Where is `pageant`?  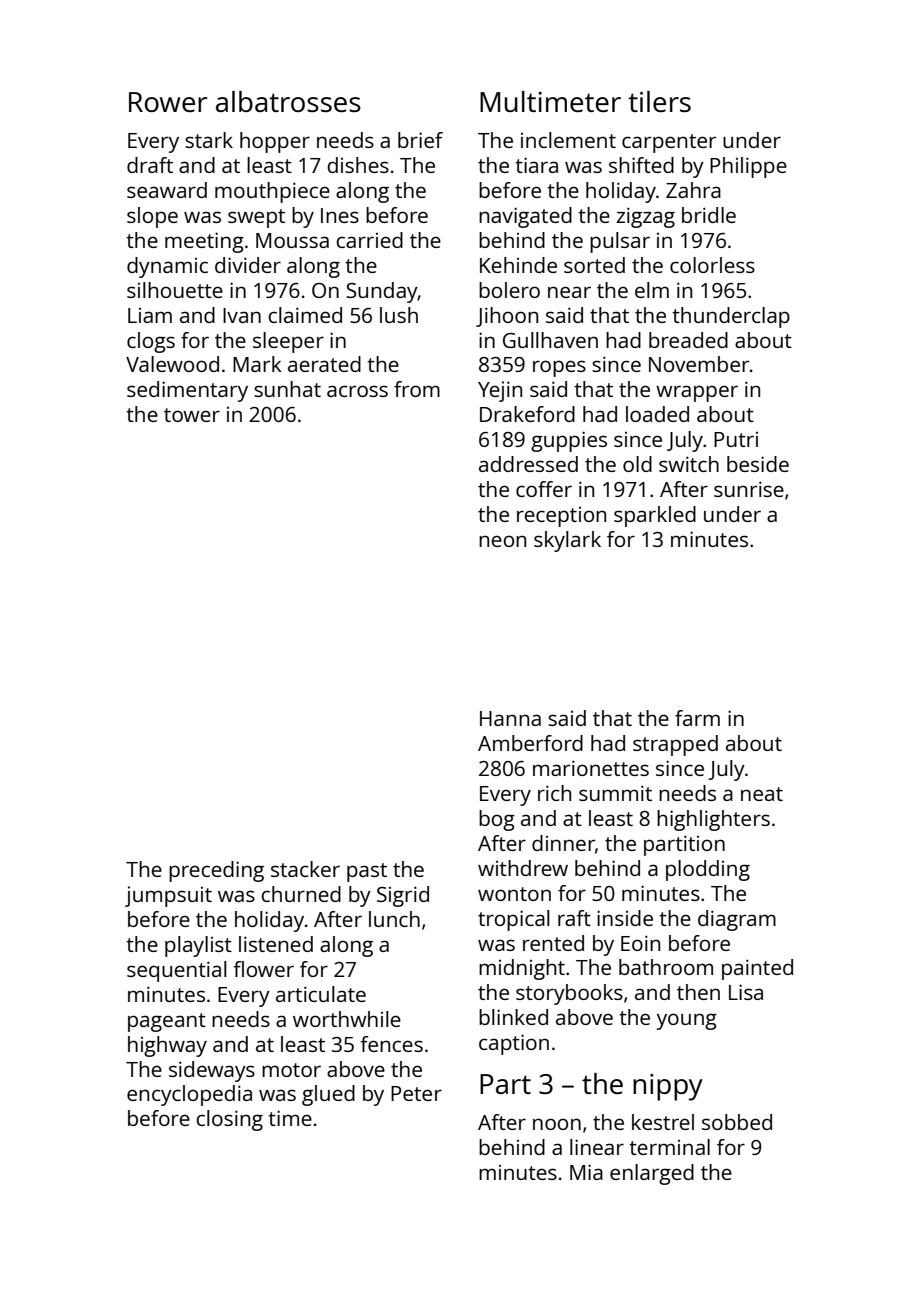
pageant is located at coordinates (167, 1022).
